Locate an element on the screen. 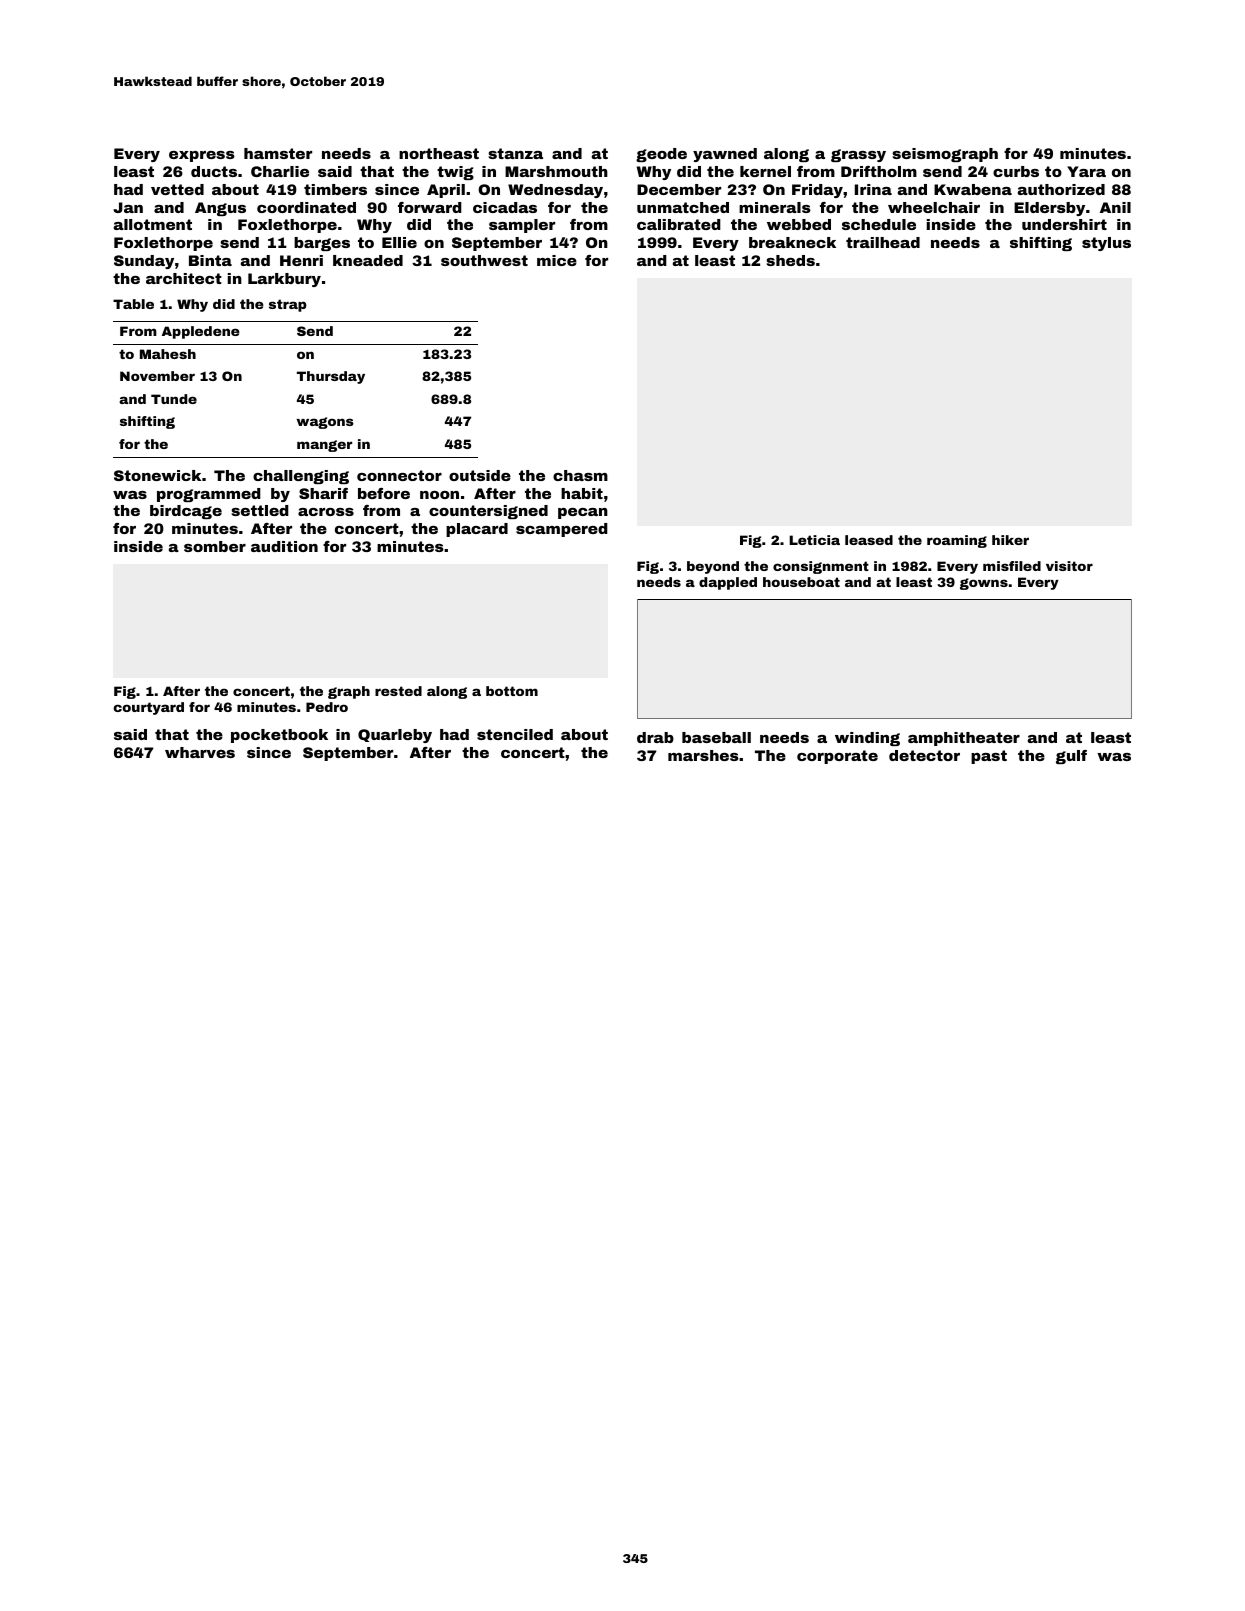 Image resolution: width=1245 pixels, height=1611 pixels. curbs is located at coordinates (1016, 171).
